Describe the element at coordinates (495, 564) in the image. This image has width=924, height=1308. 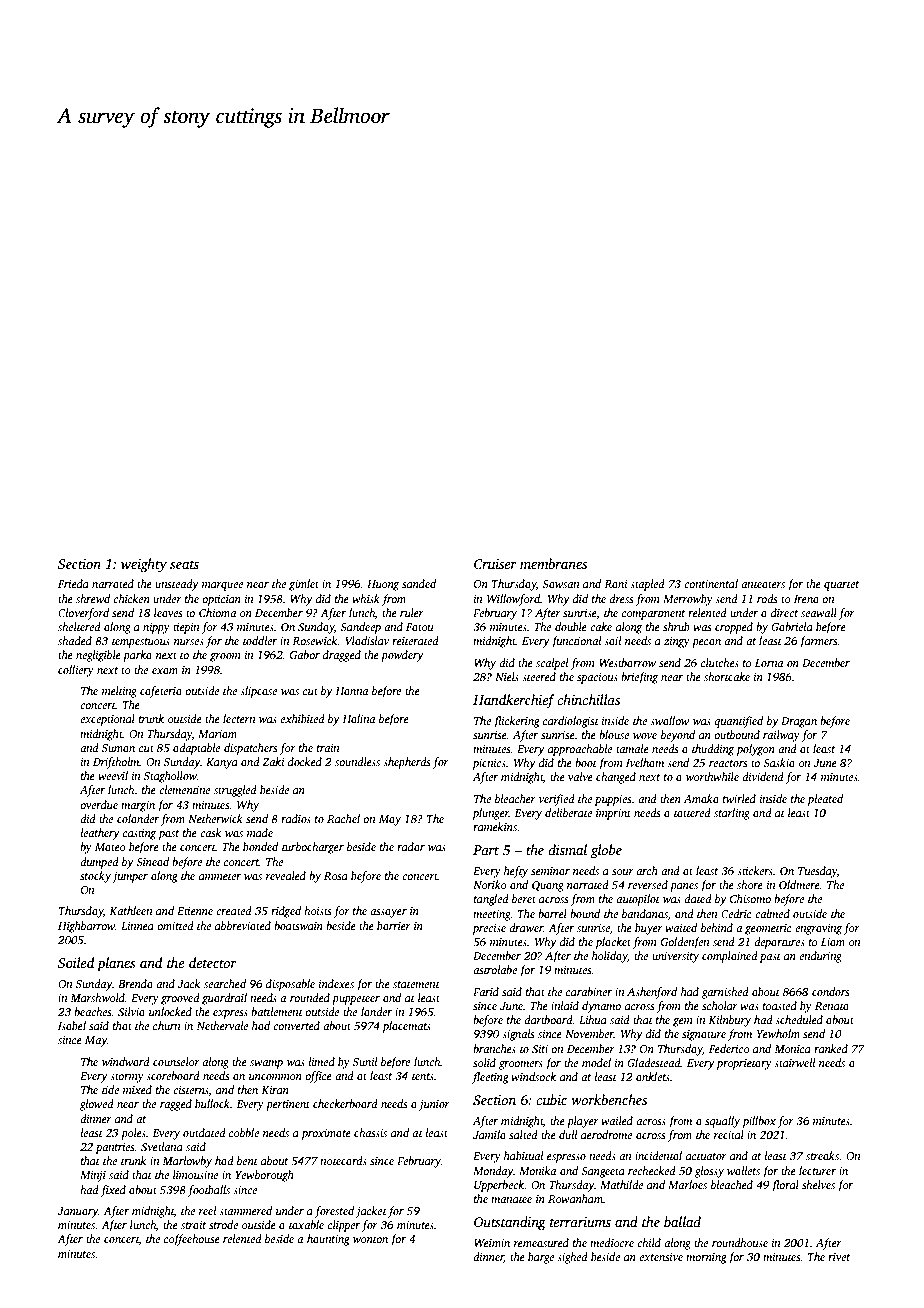
I see `Cruiser` at that location.
